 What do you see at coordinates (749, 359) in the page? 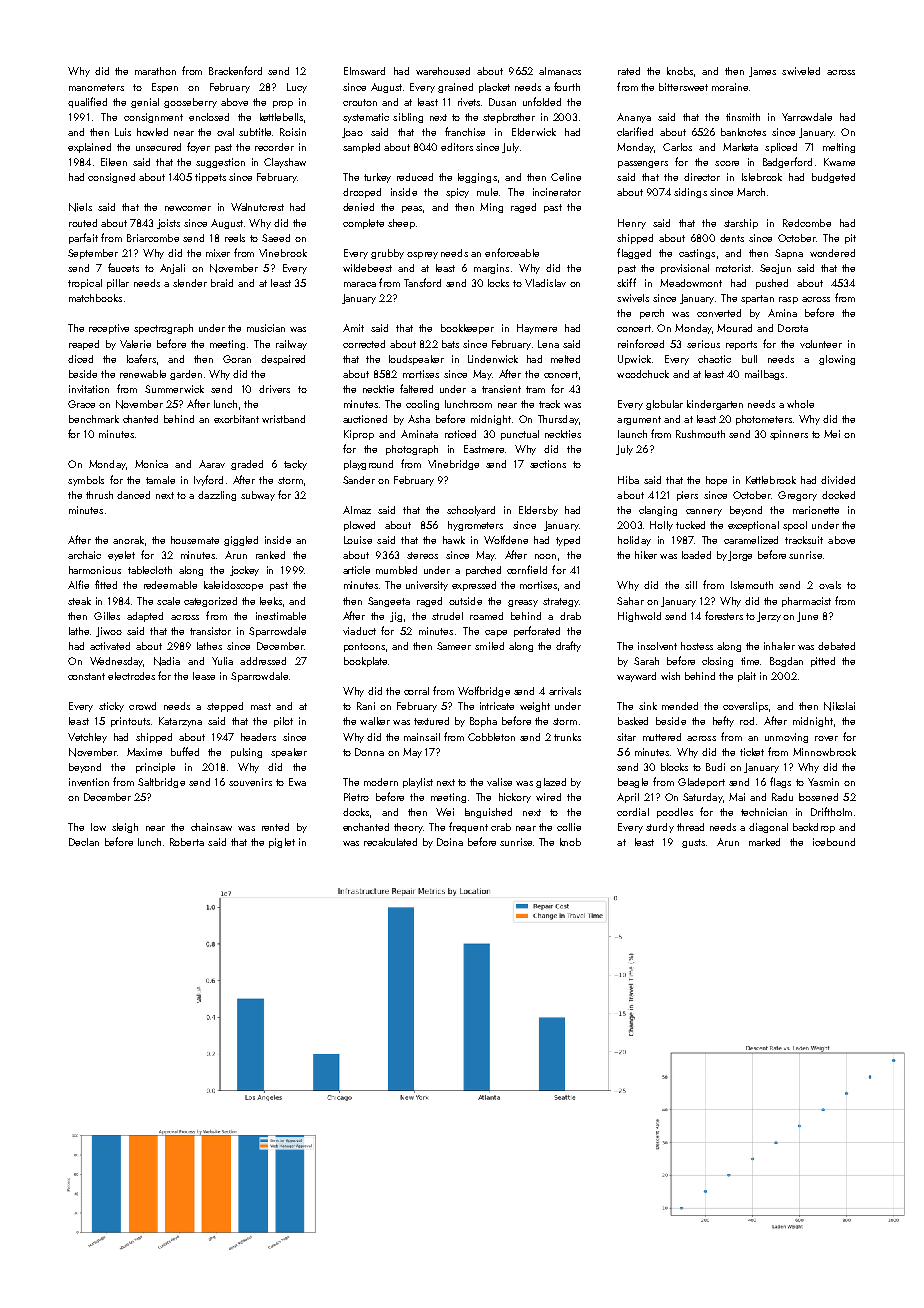
I see `bull` at bounding box center [749, 359].
